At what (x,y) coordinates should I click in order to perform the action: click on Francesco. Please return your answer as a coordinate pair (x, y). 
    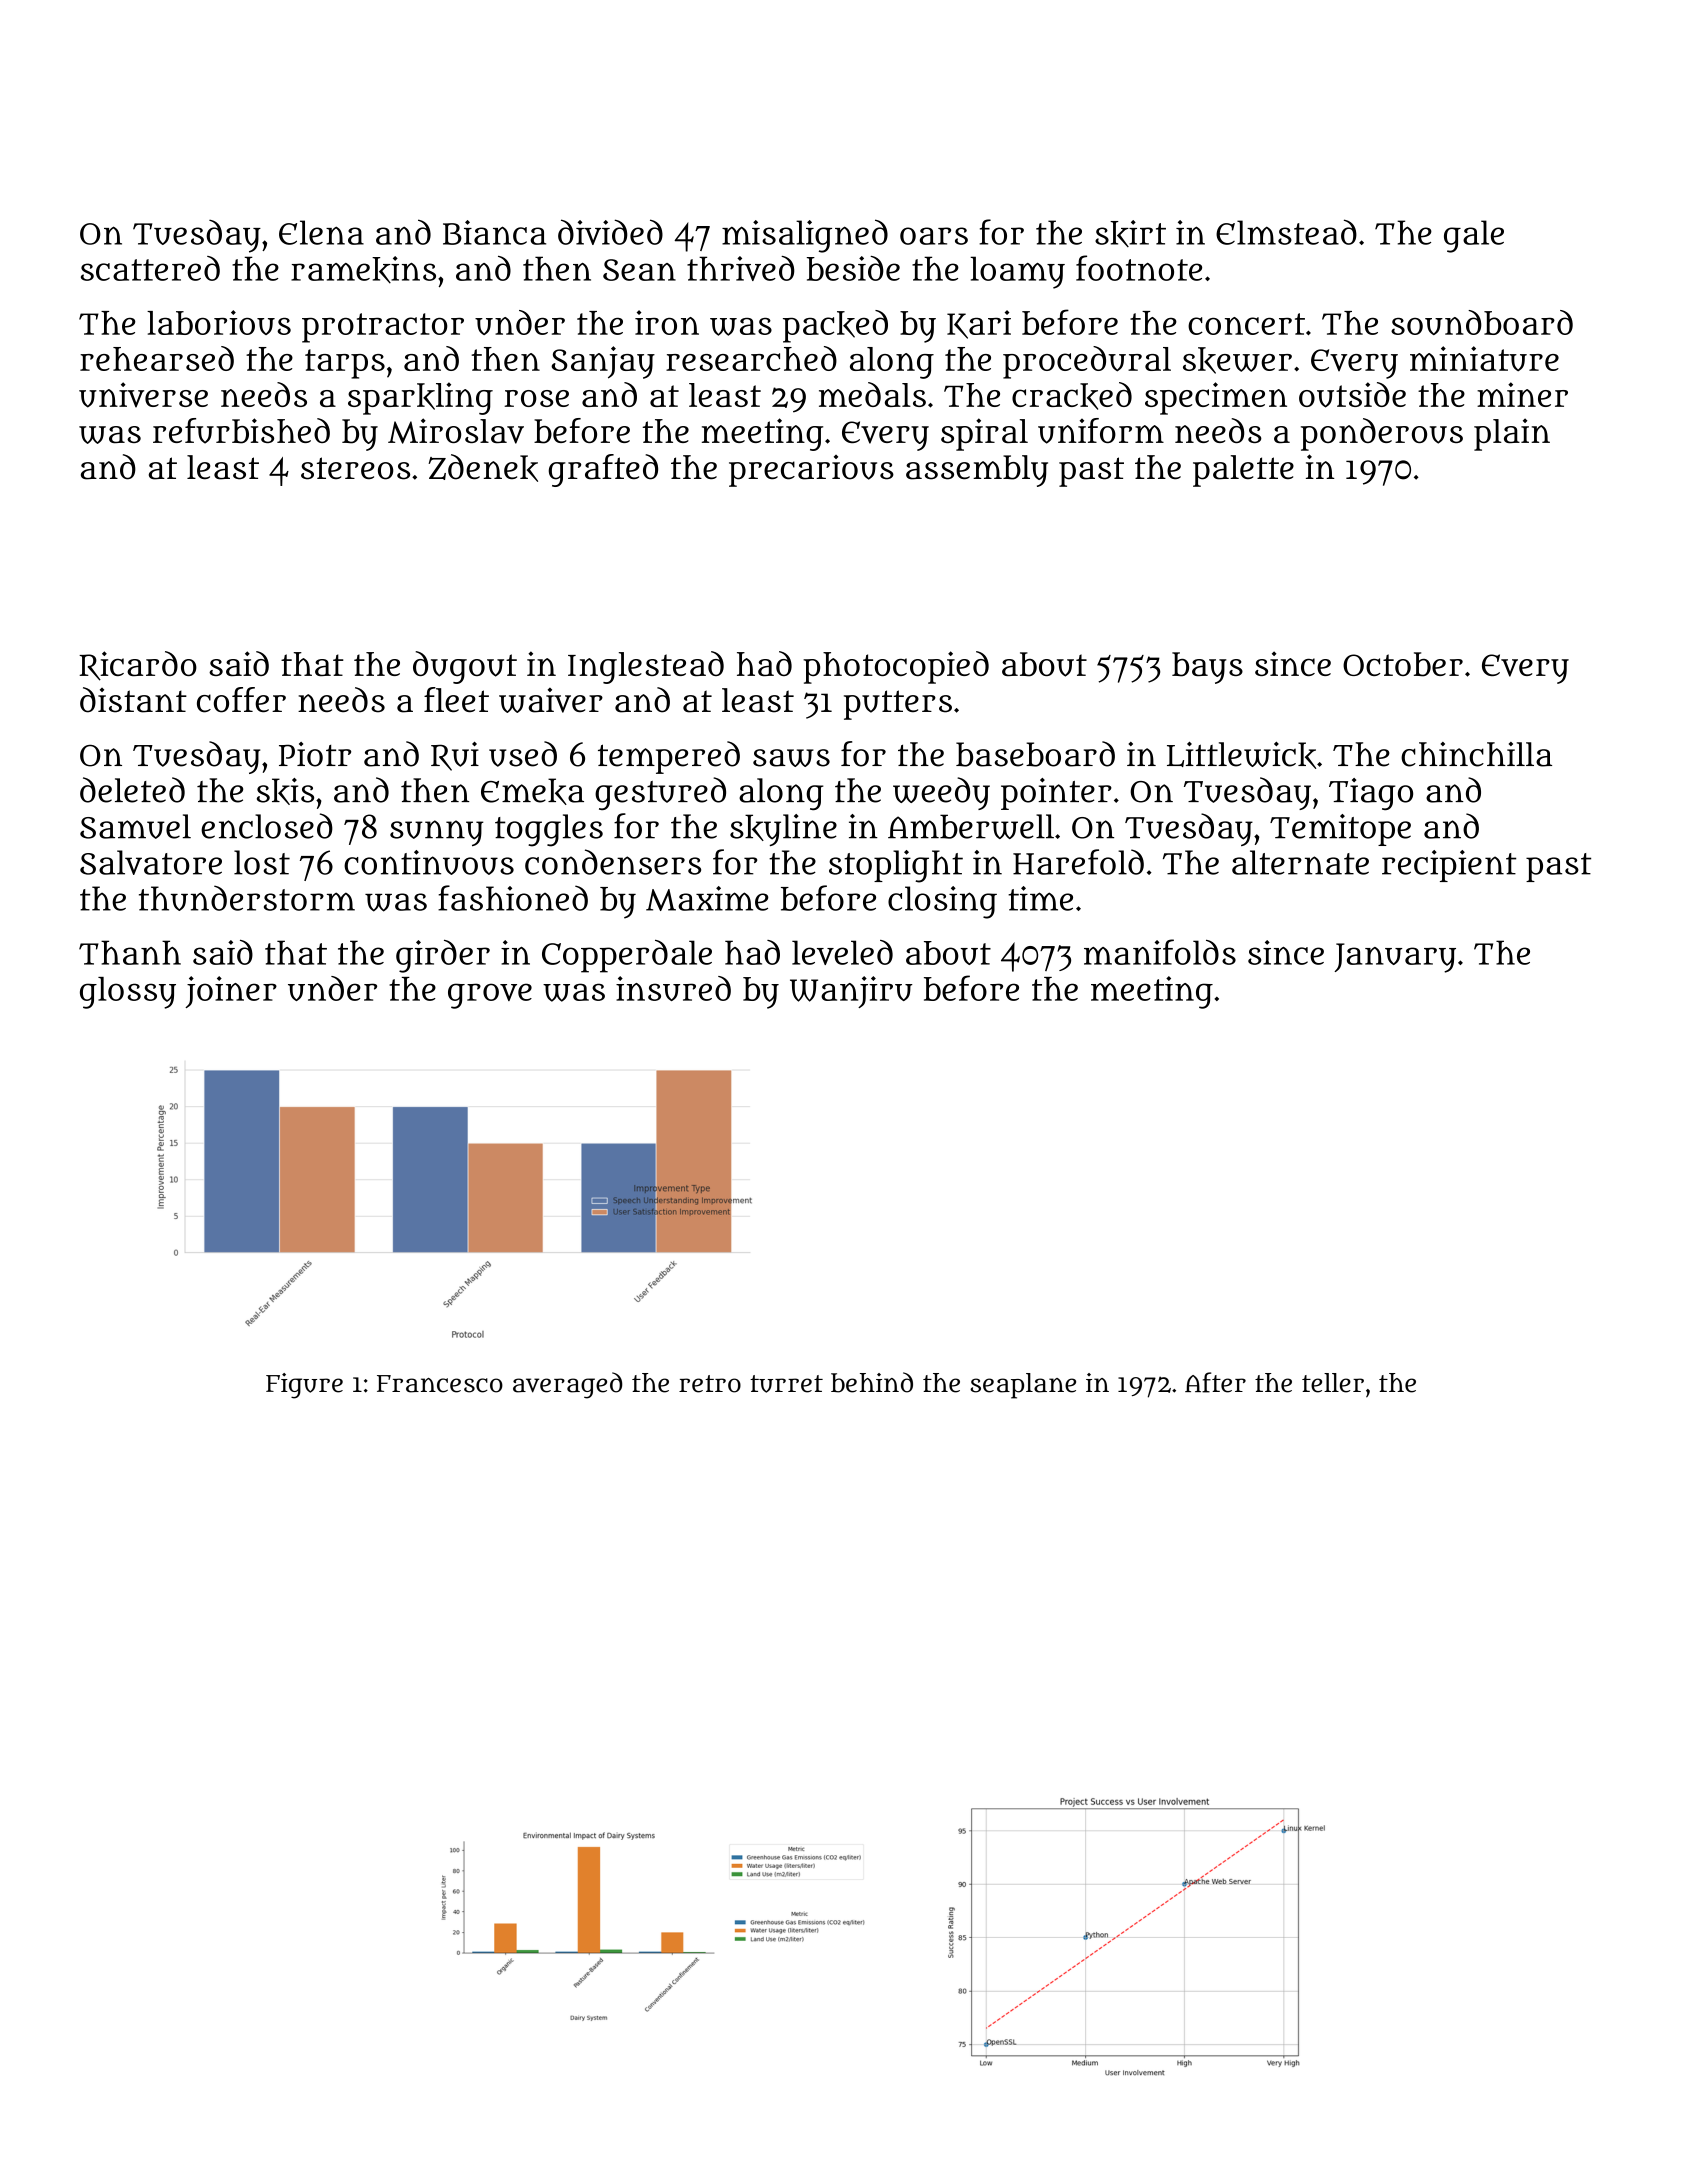
    Looking at the image, I should click on (440, 1384).
